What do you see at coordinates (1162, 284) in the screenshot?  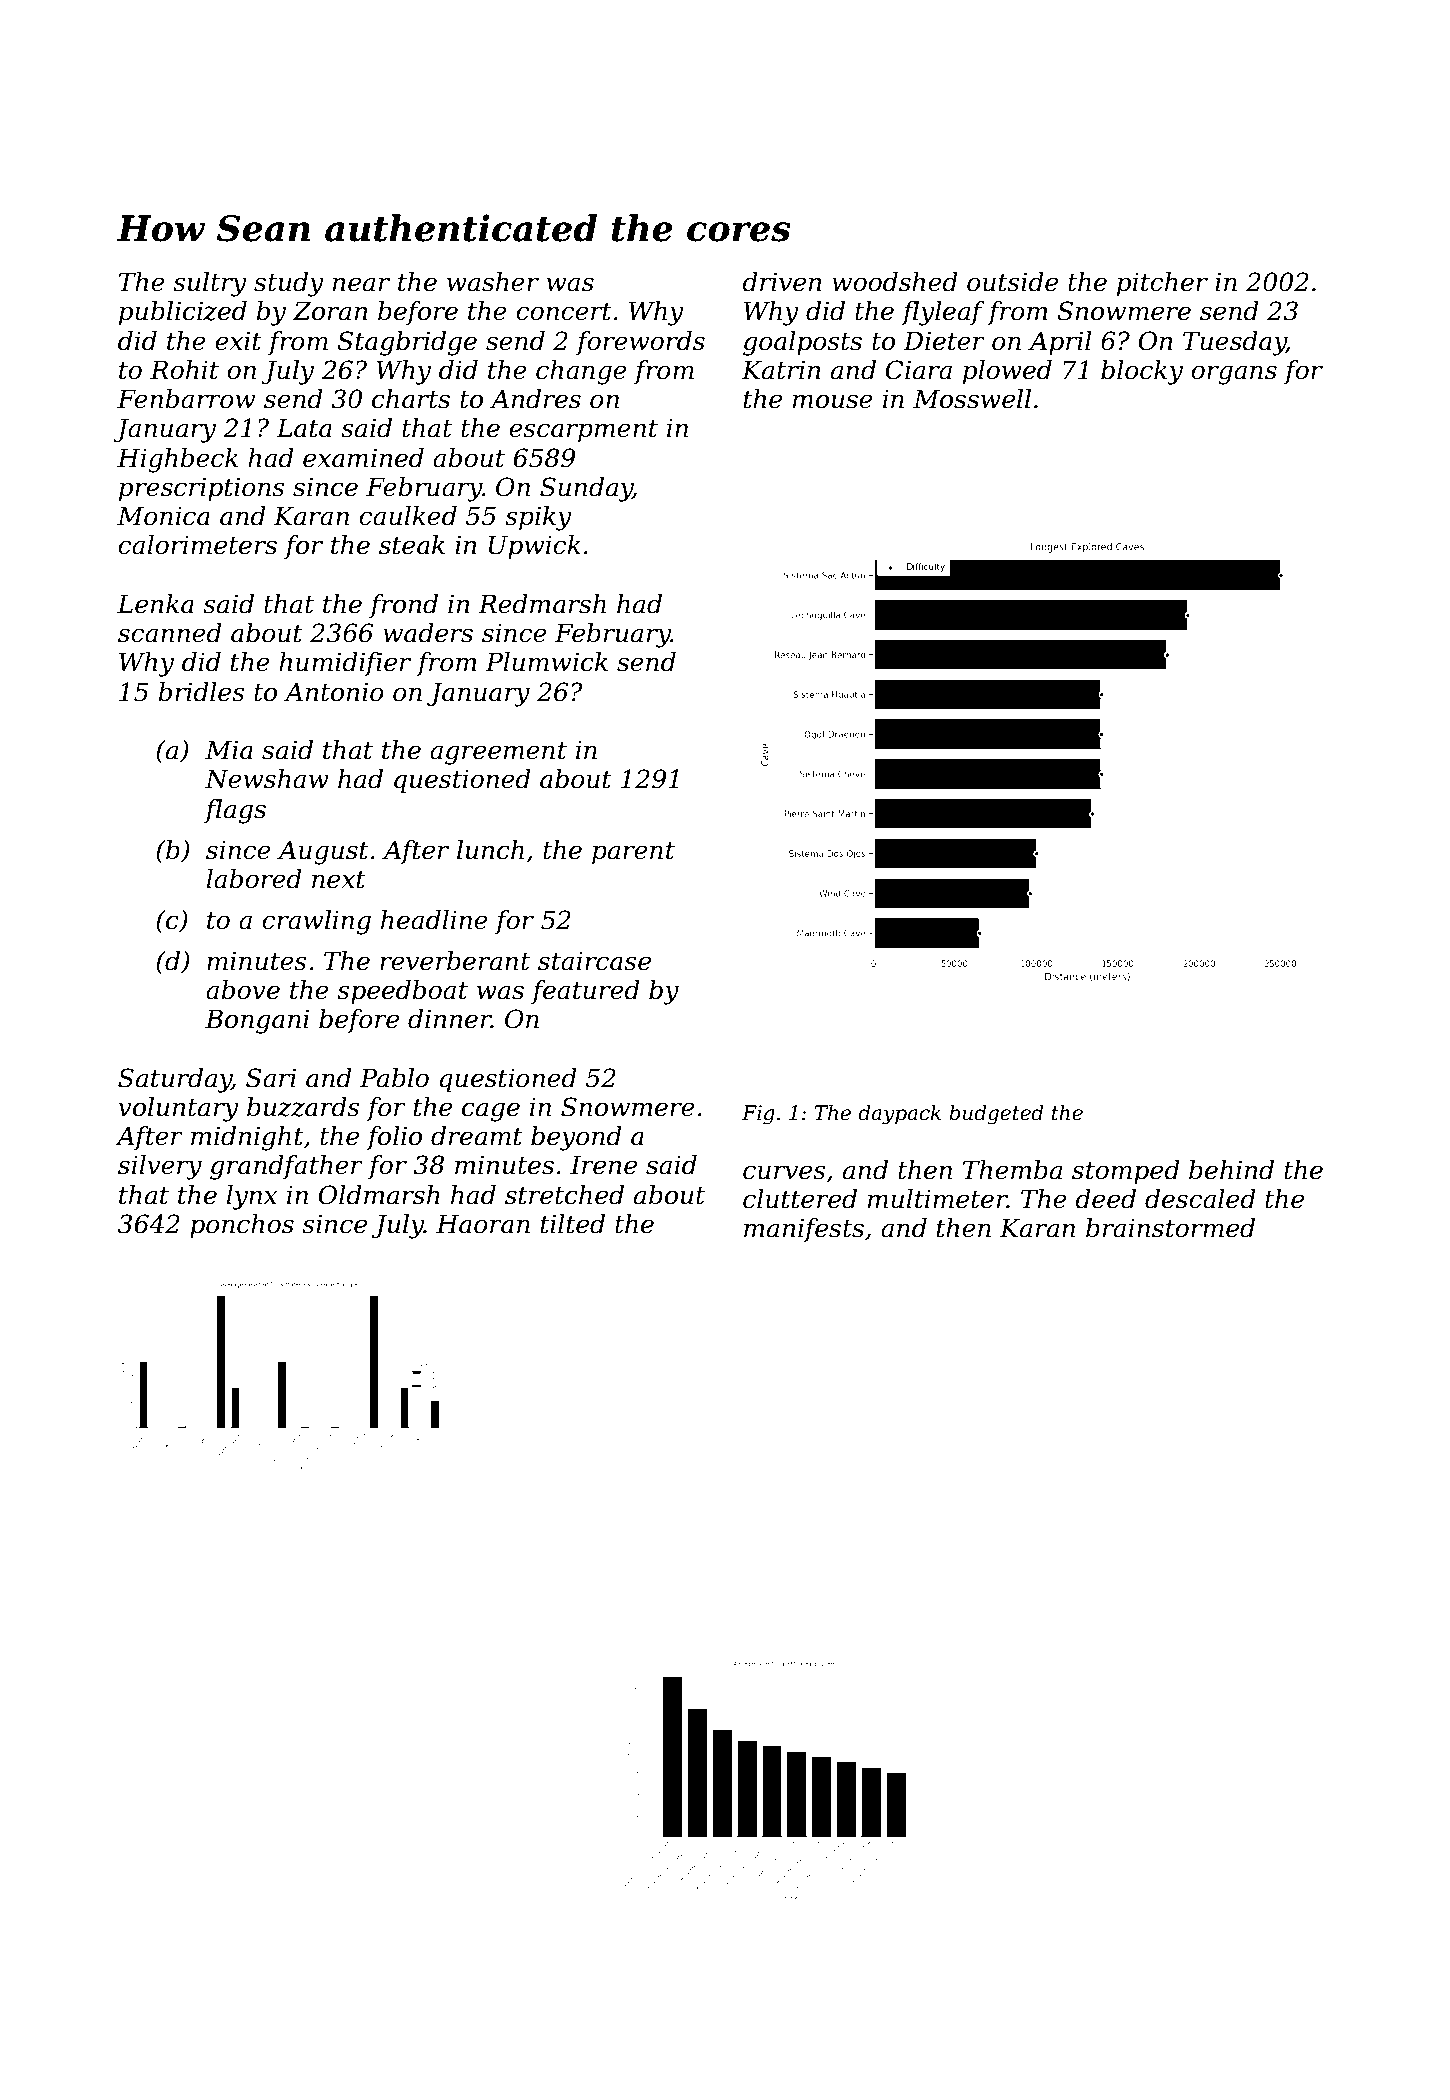 I see `pitcher` at bounding box center [1162, 284].
